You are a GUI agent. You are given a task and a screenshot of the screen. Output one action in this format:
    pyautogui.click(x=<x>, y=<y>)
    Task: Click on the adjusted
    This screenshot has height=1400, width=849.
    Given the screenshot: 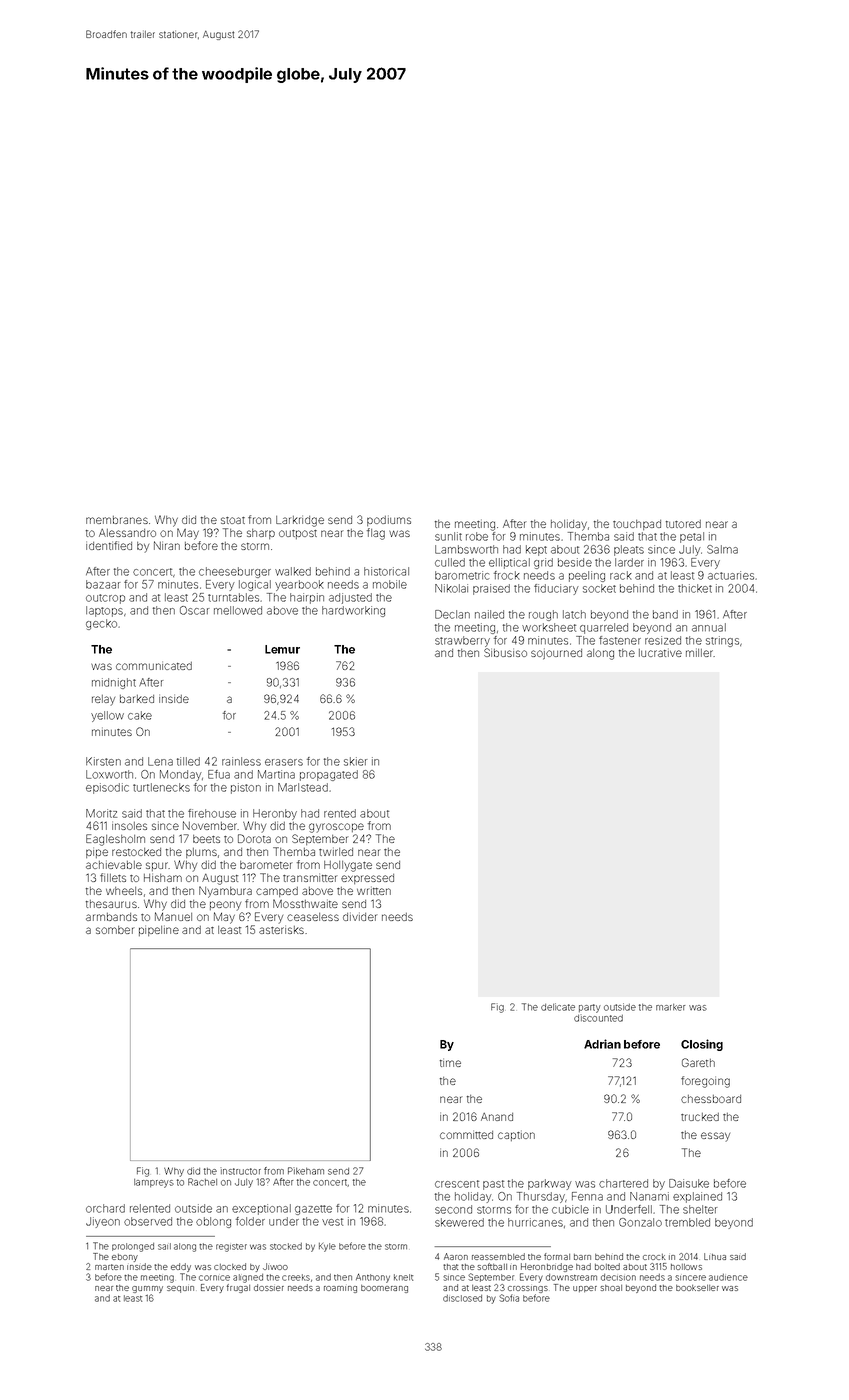 What is the action you would take?
    pyautogui.click(x=350, y=598)
